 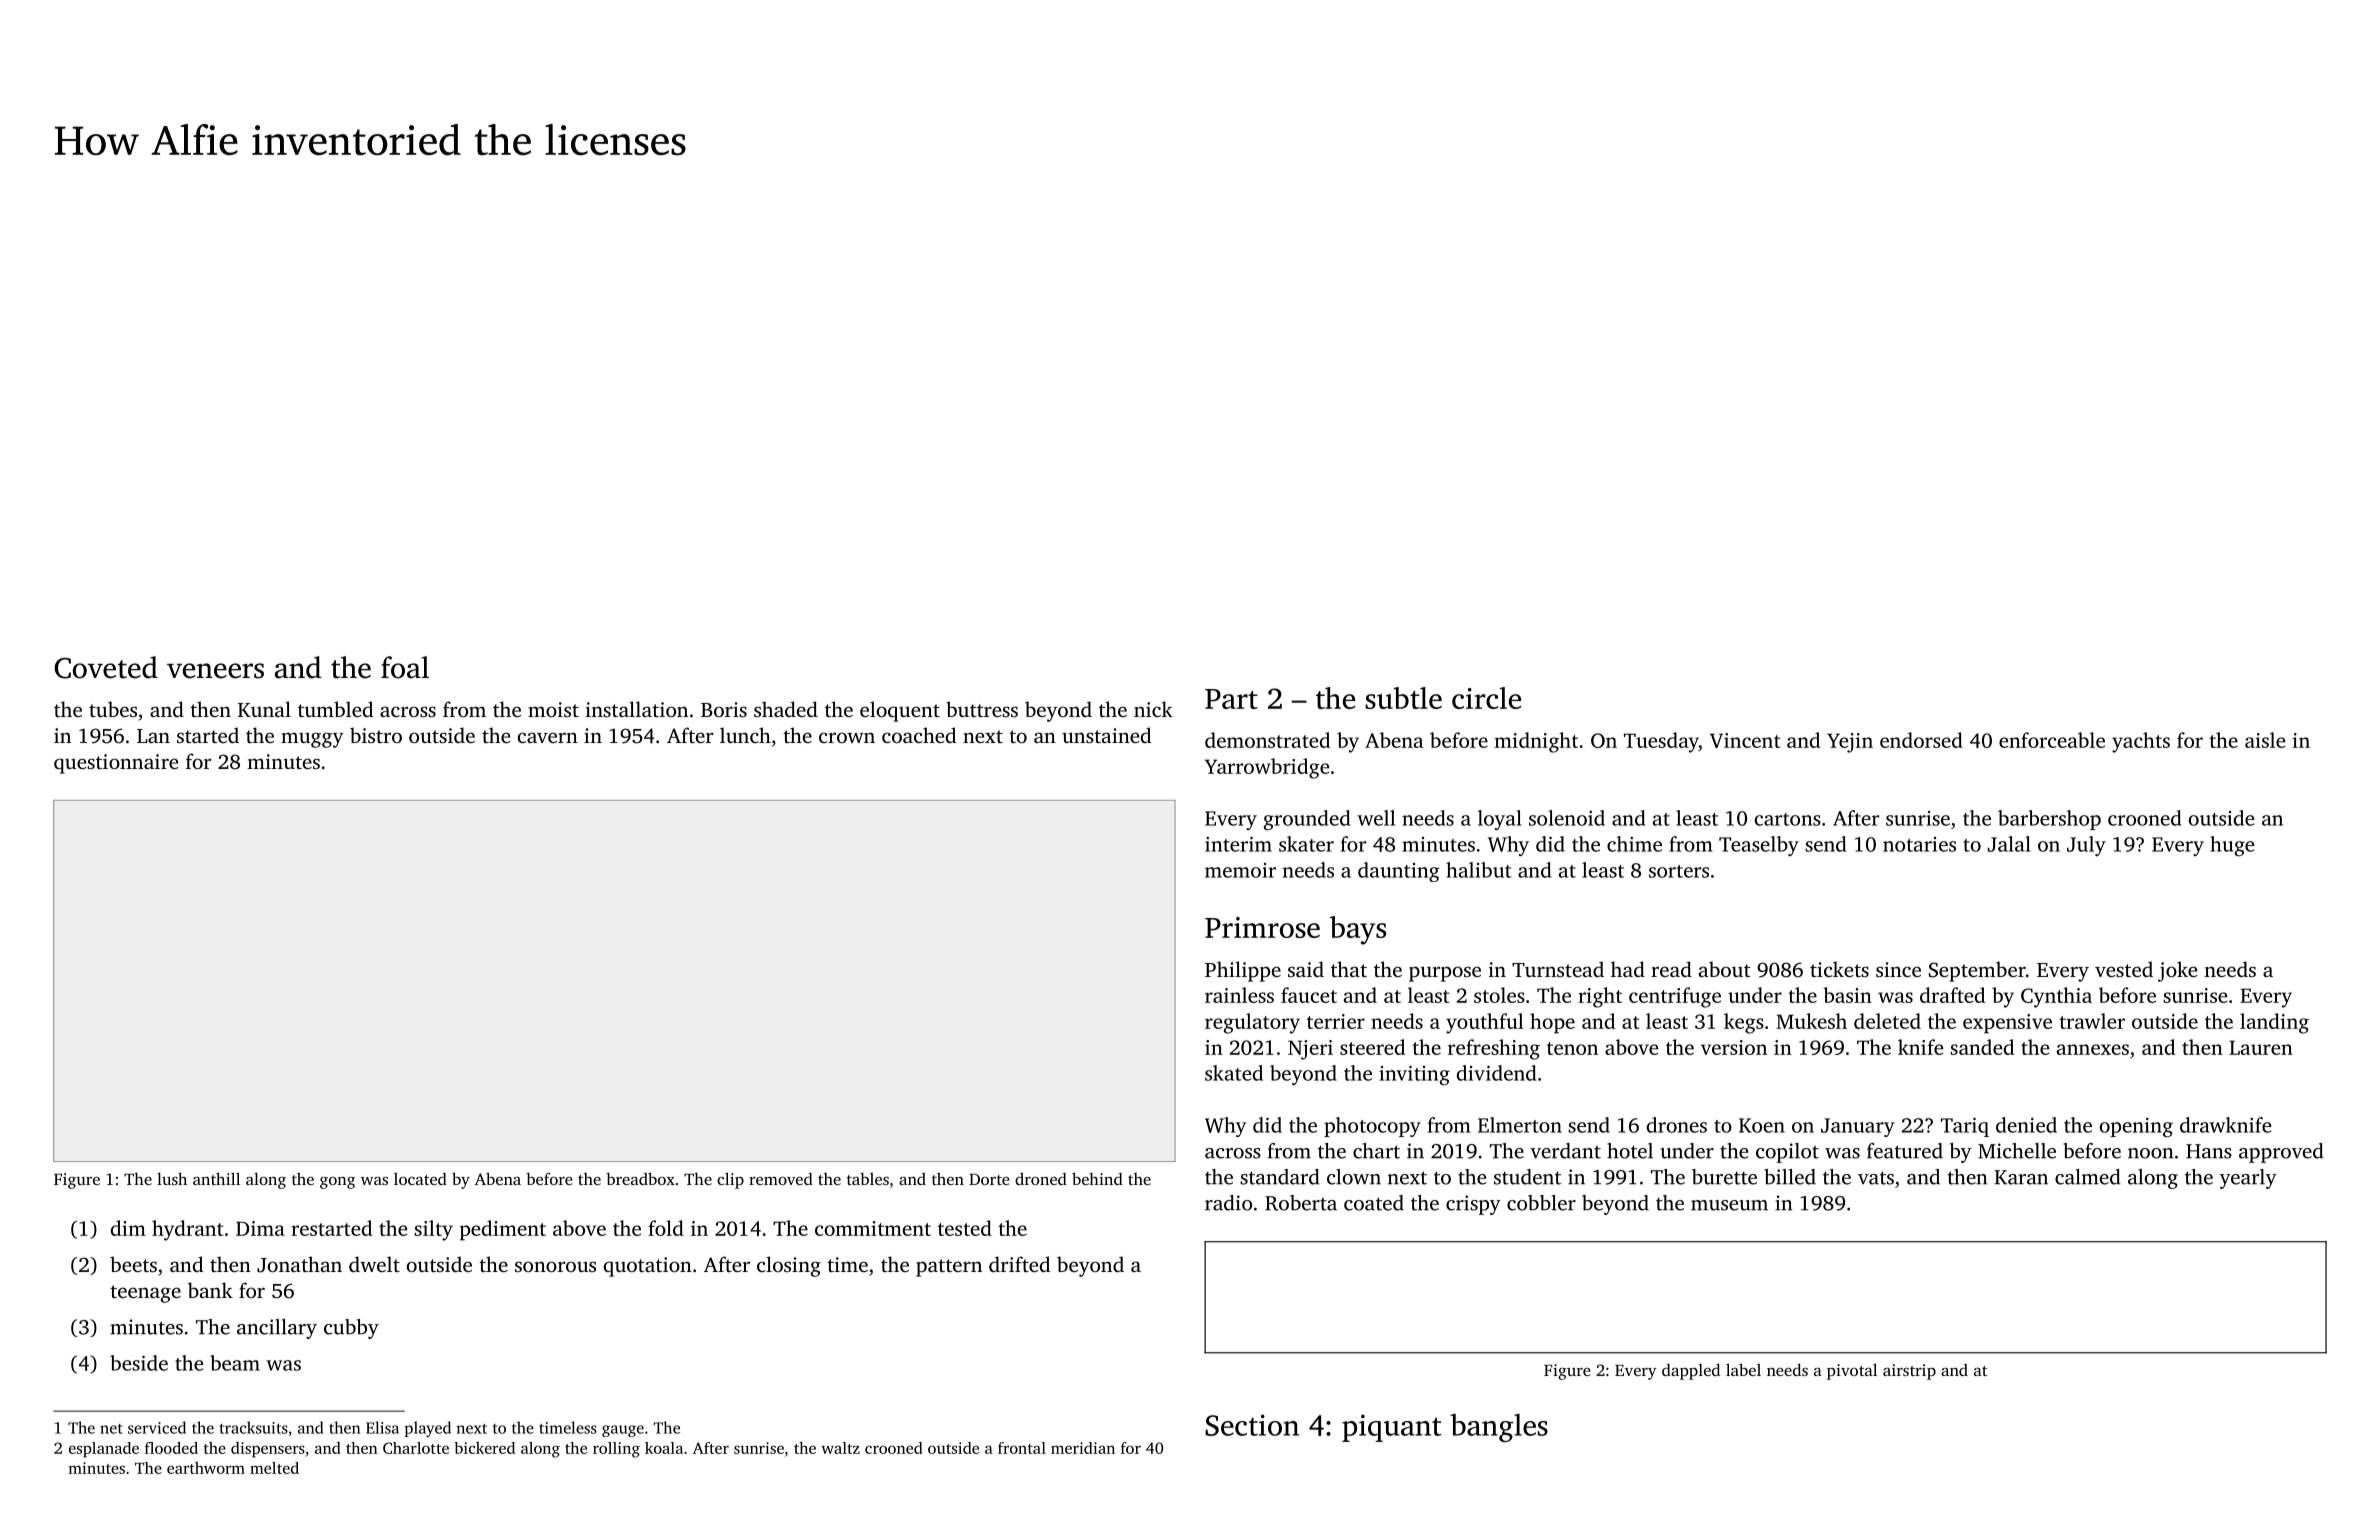 I want to click on sanded, so click(x=1982, y=1047).
